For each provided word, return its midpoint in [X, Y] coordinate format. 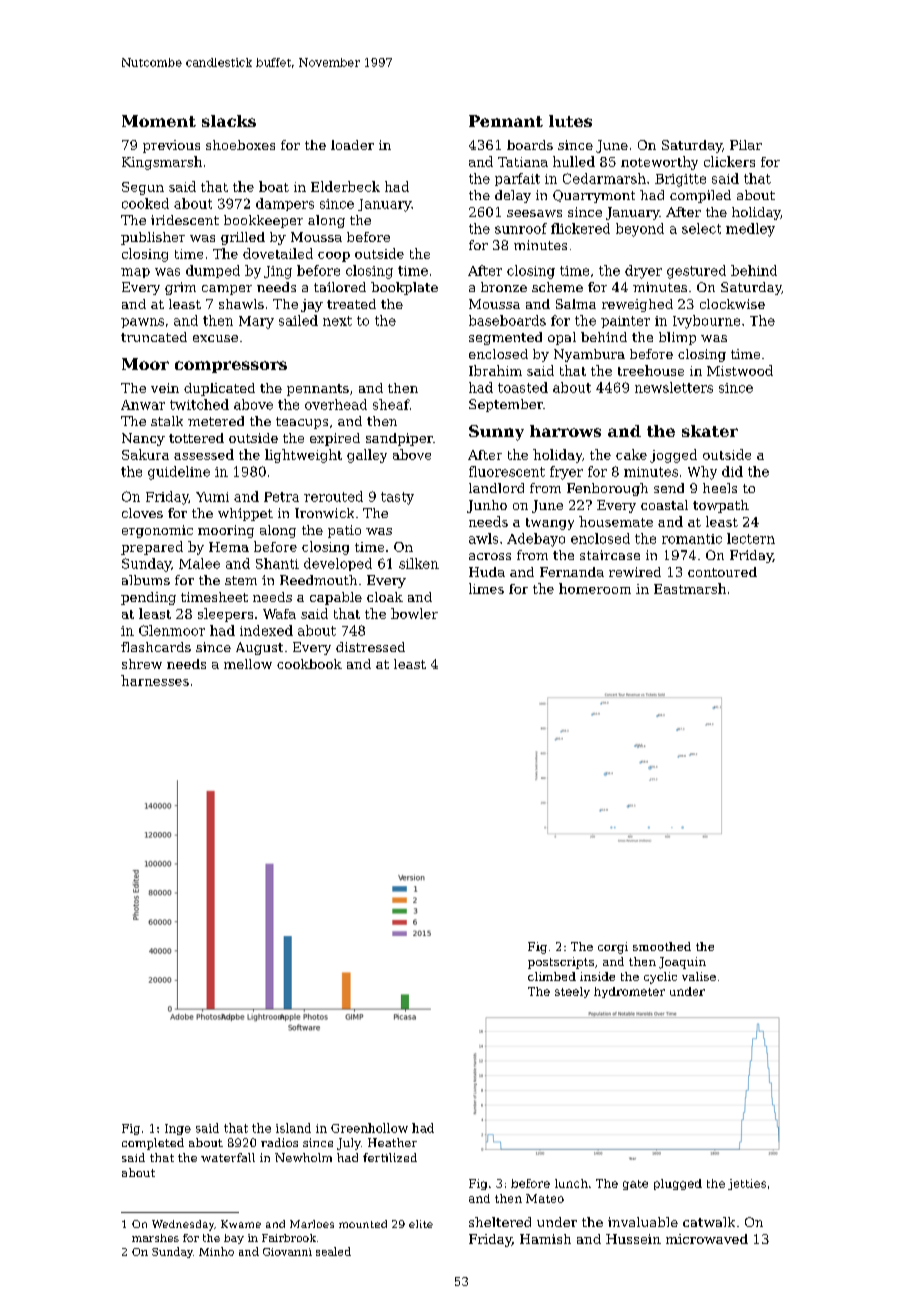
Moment [159, 121]
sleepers [225, 615]
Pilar [746, 145]
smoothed [662, 946]
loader [352, 145]
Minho [216, 1251]
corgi [613, 948]
